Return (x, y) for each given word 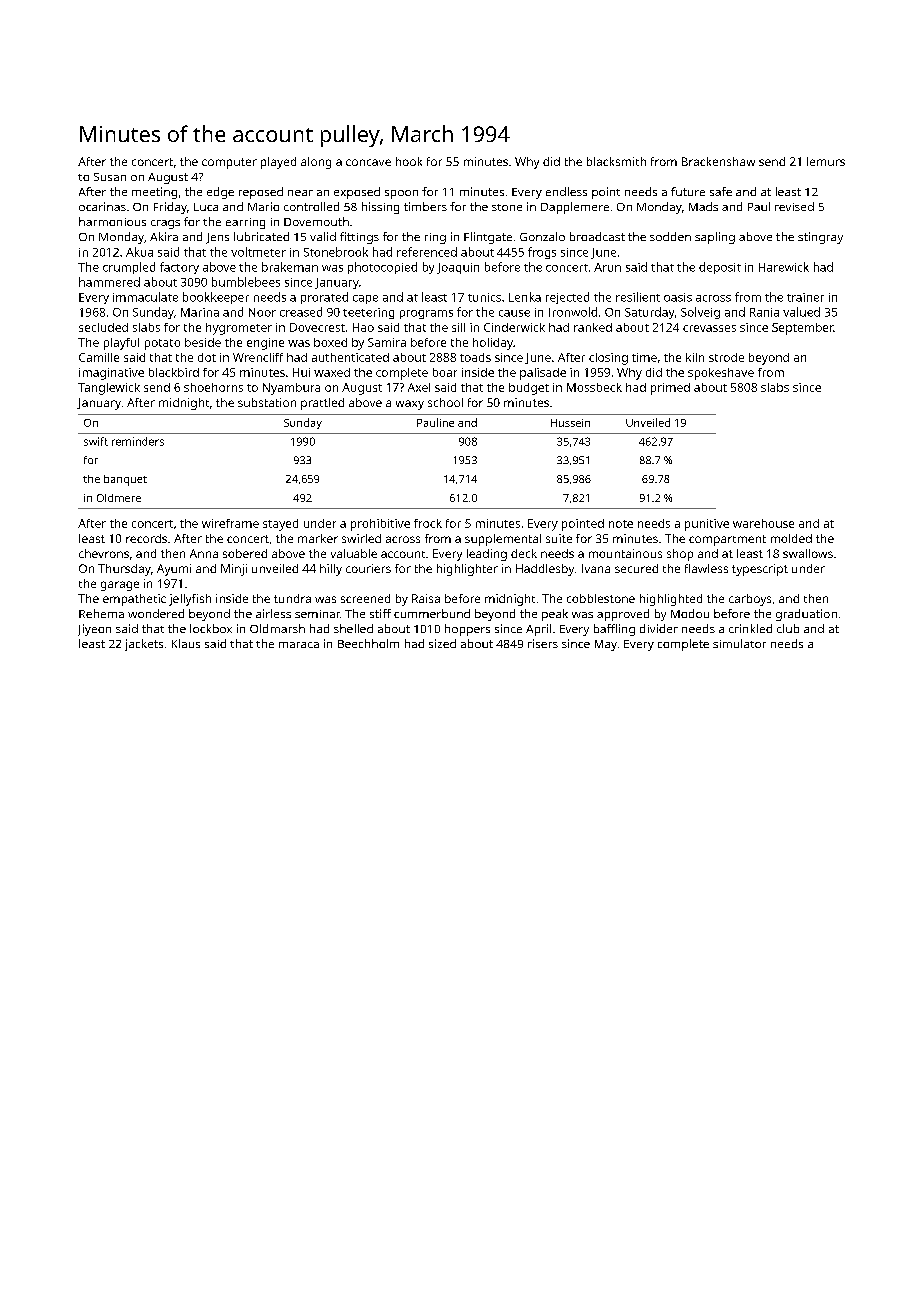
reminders (138, 441)
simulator (739, 643)
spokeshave (721, 374)
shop (680, 555)
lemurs (826, 161)
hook (409, 161)
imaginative (111, 374)
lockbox (211, 628)
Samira (387, 342)
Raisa (426, 598)
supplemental (503, 540)
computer (229, 163)
